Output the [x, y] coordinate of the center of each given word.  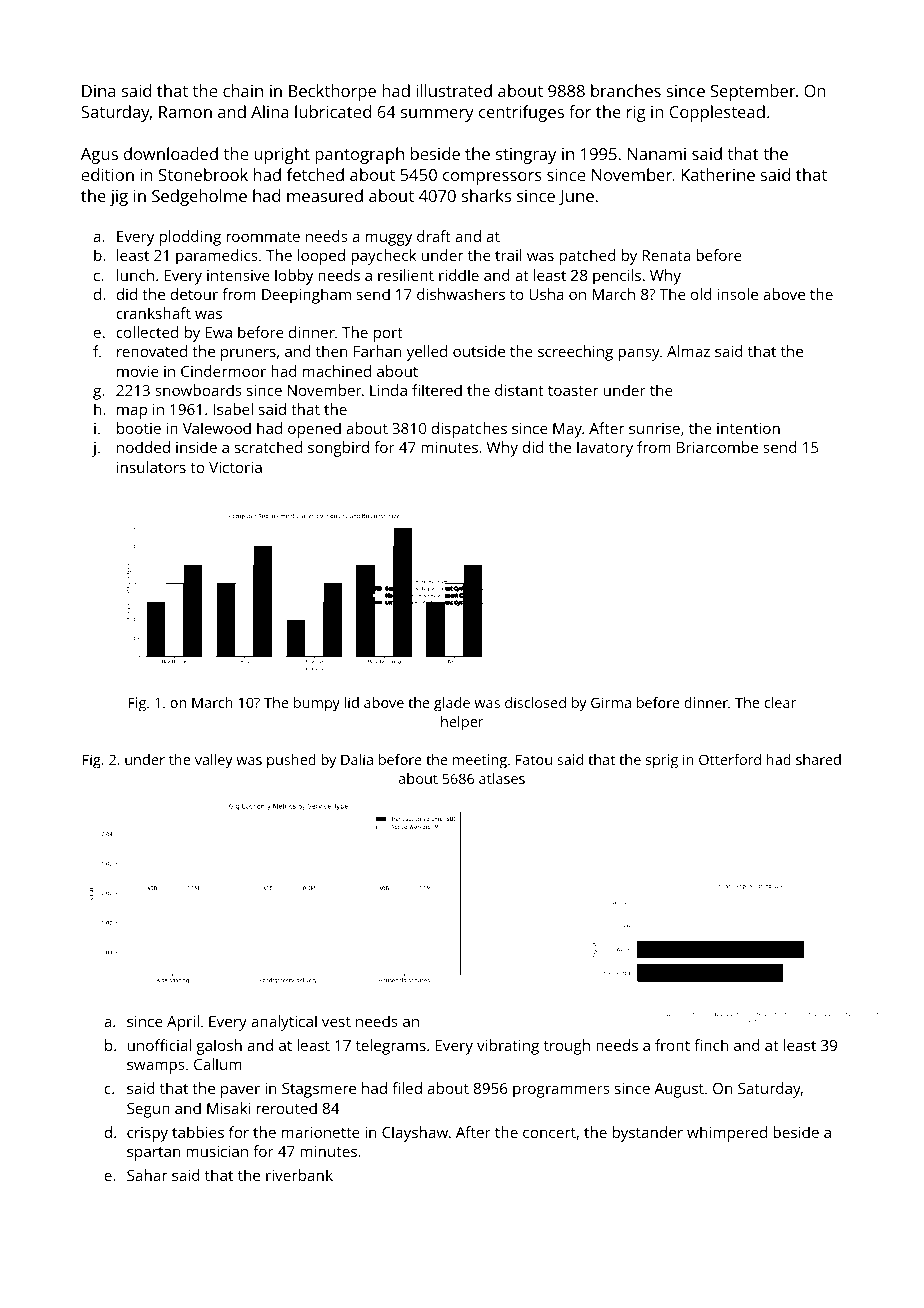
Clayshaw [415, 1134]
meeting [480, 761]
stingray [526, 156]
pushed [291, 761]
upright [282, 155]
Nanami [657, 154]
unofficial [159, 1045]
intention [748, 428]
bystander [648, 1134]
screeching [575, 353]
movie [138, 371]
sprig [662, 761]
